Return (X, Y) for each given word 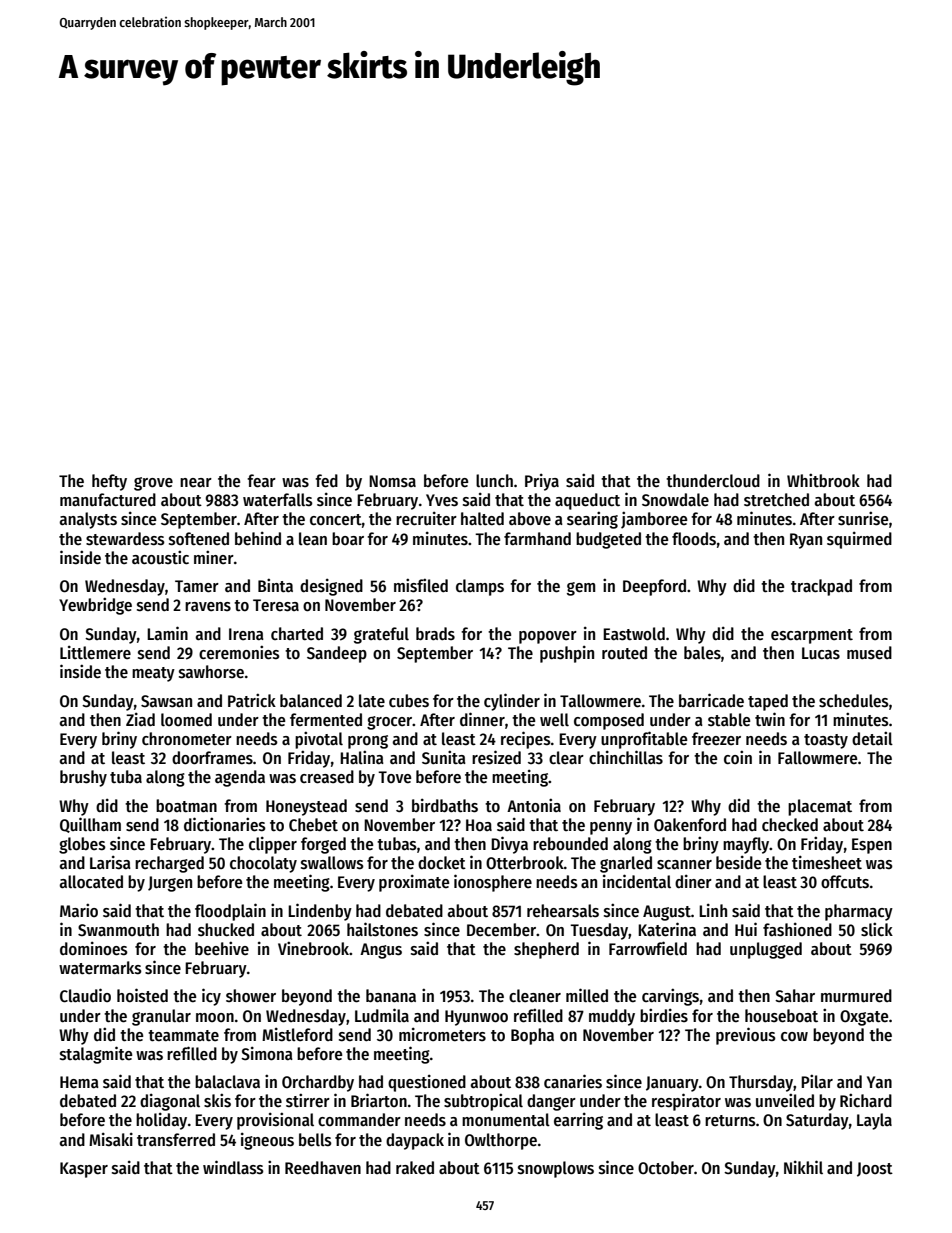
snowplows (556, 1169)
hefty (109, 482)
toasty (826, 741)
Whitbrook (823, 480)
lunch (494, 480)
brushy (83, 778)
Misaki (111, 1139)
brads (435, 634)
